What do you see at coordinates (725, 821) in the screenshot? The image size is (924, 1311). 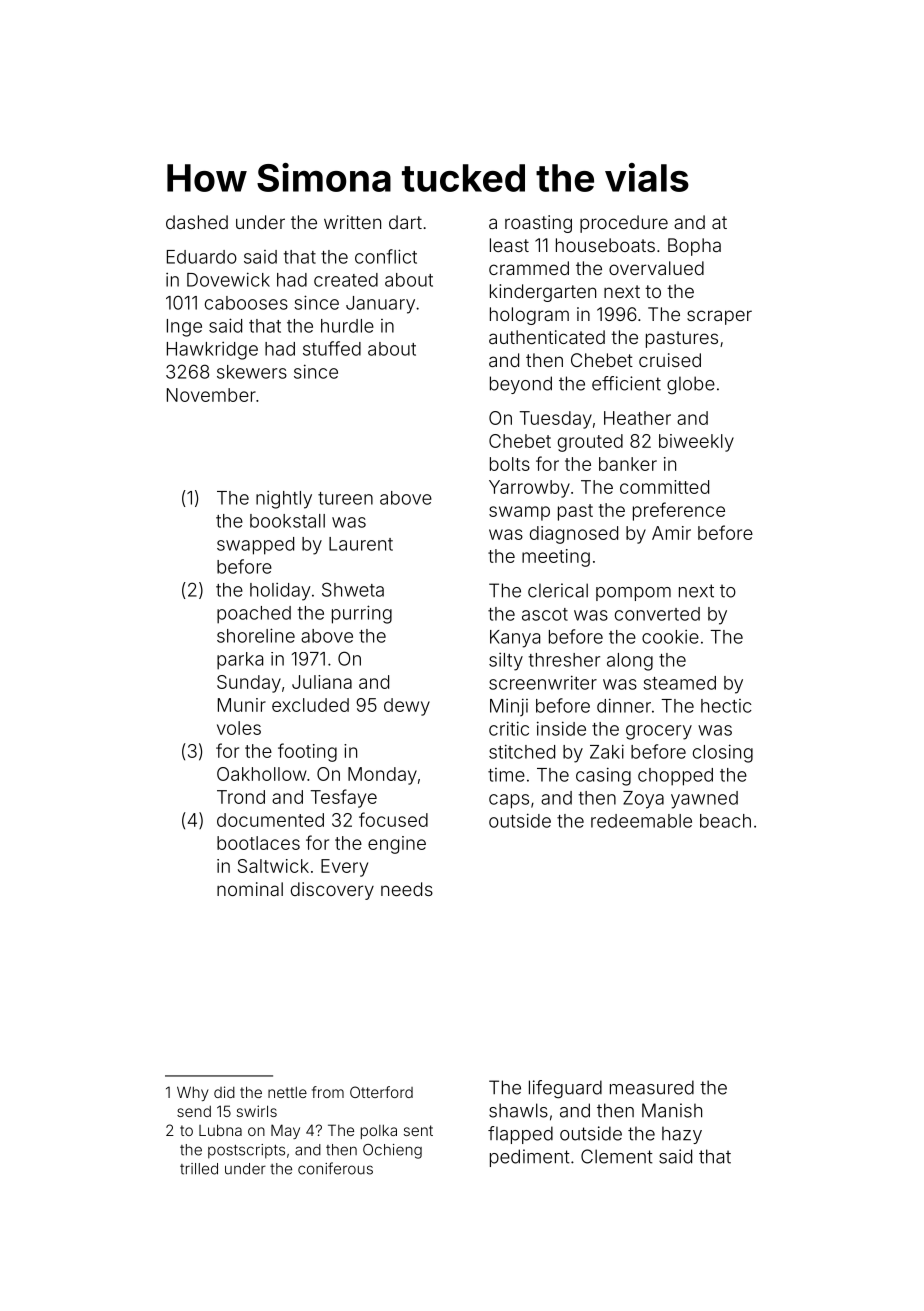 I see `beach` at bounding box center [725, 821].
